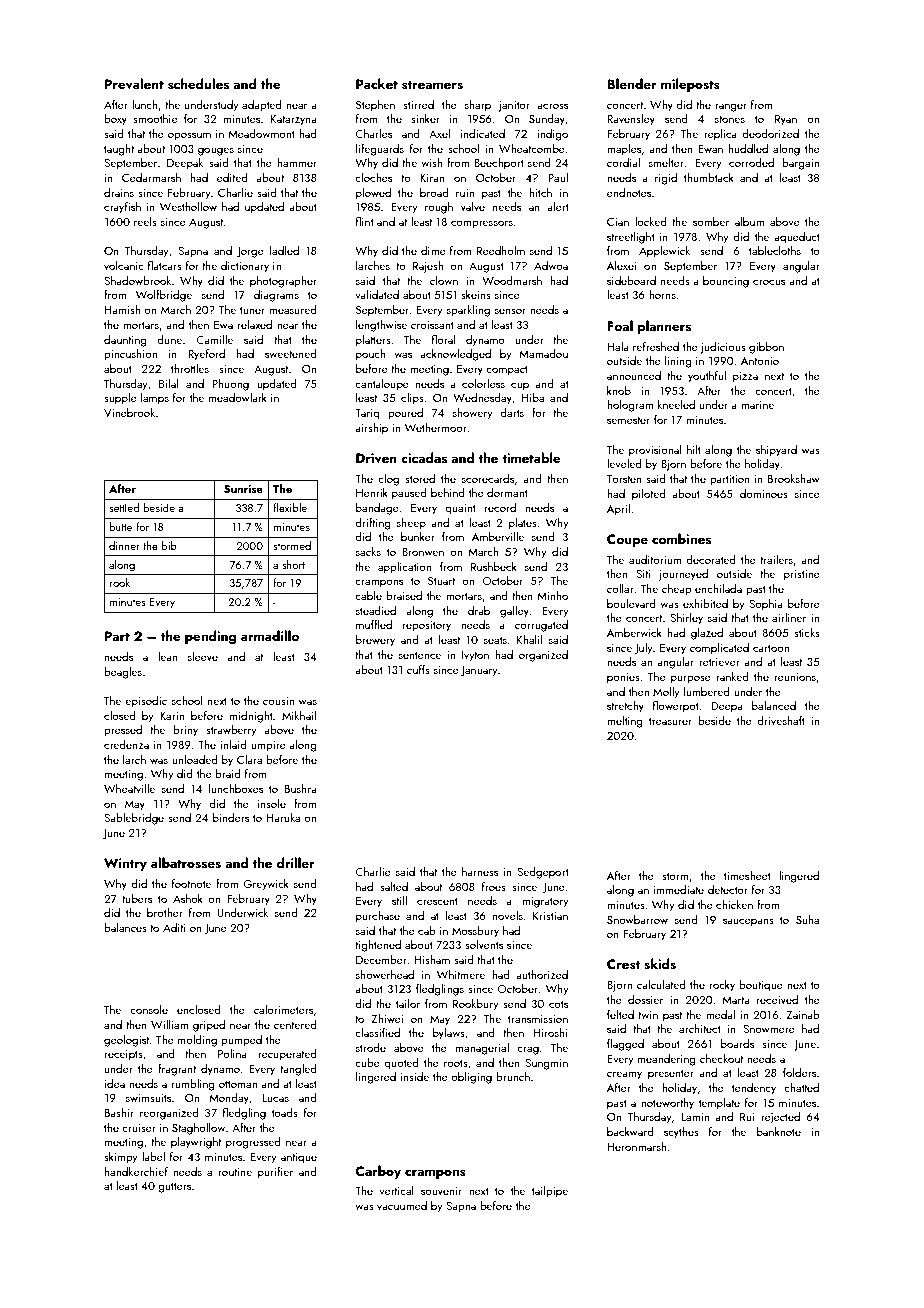 The image size is (924, 1308). I want to click on pumped, so click(241, 1041).
